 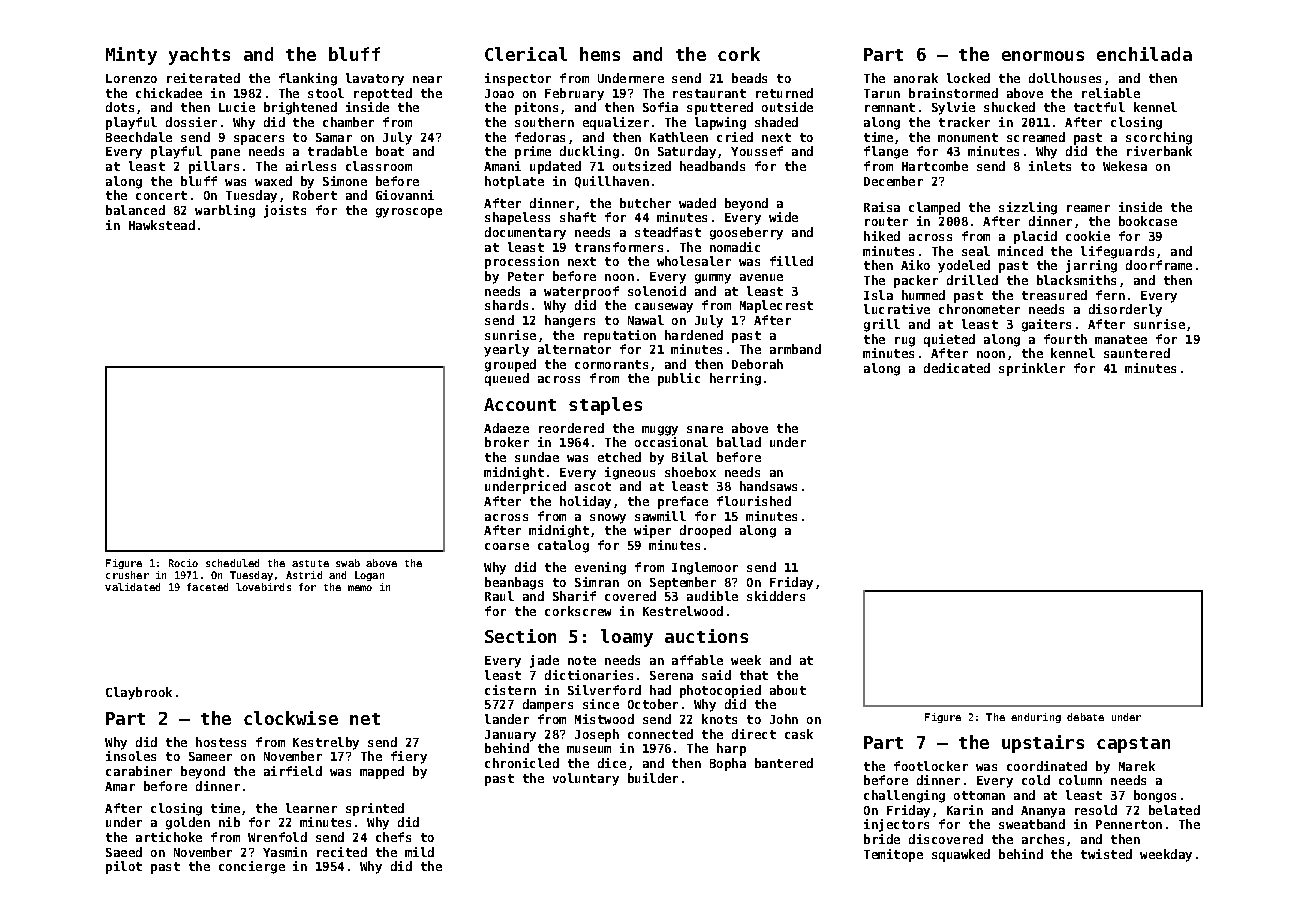 What do you see at coordinates (1144, 54) in the screenshot?
I see `enchilada` at bounding box center [1144, 54].
